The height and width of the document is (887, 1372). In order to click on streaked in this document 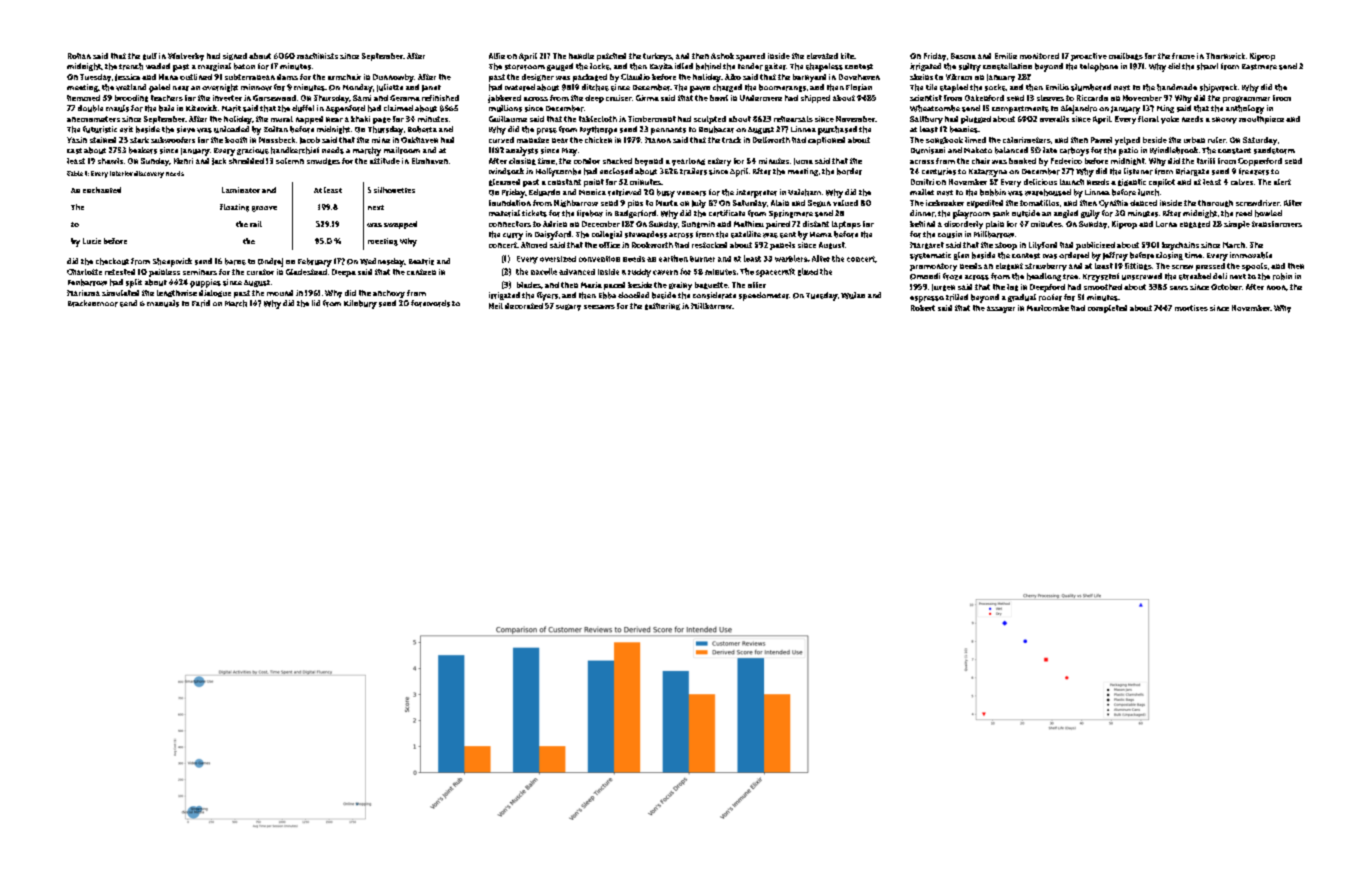, I will do `click(1195, 276)`.
